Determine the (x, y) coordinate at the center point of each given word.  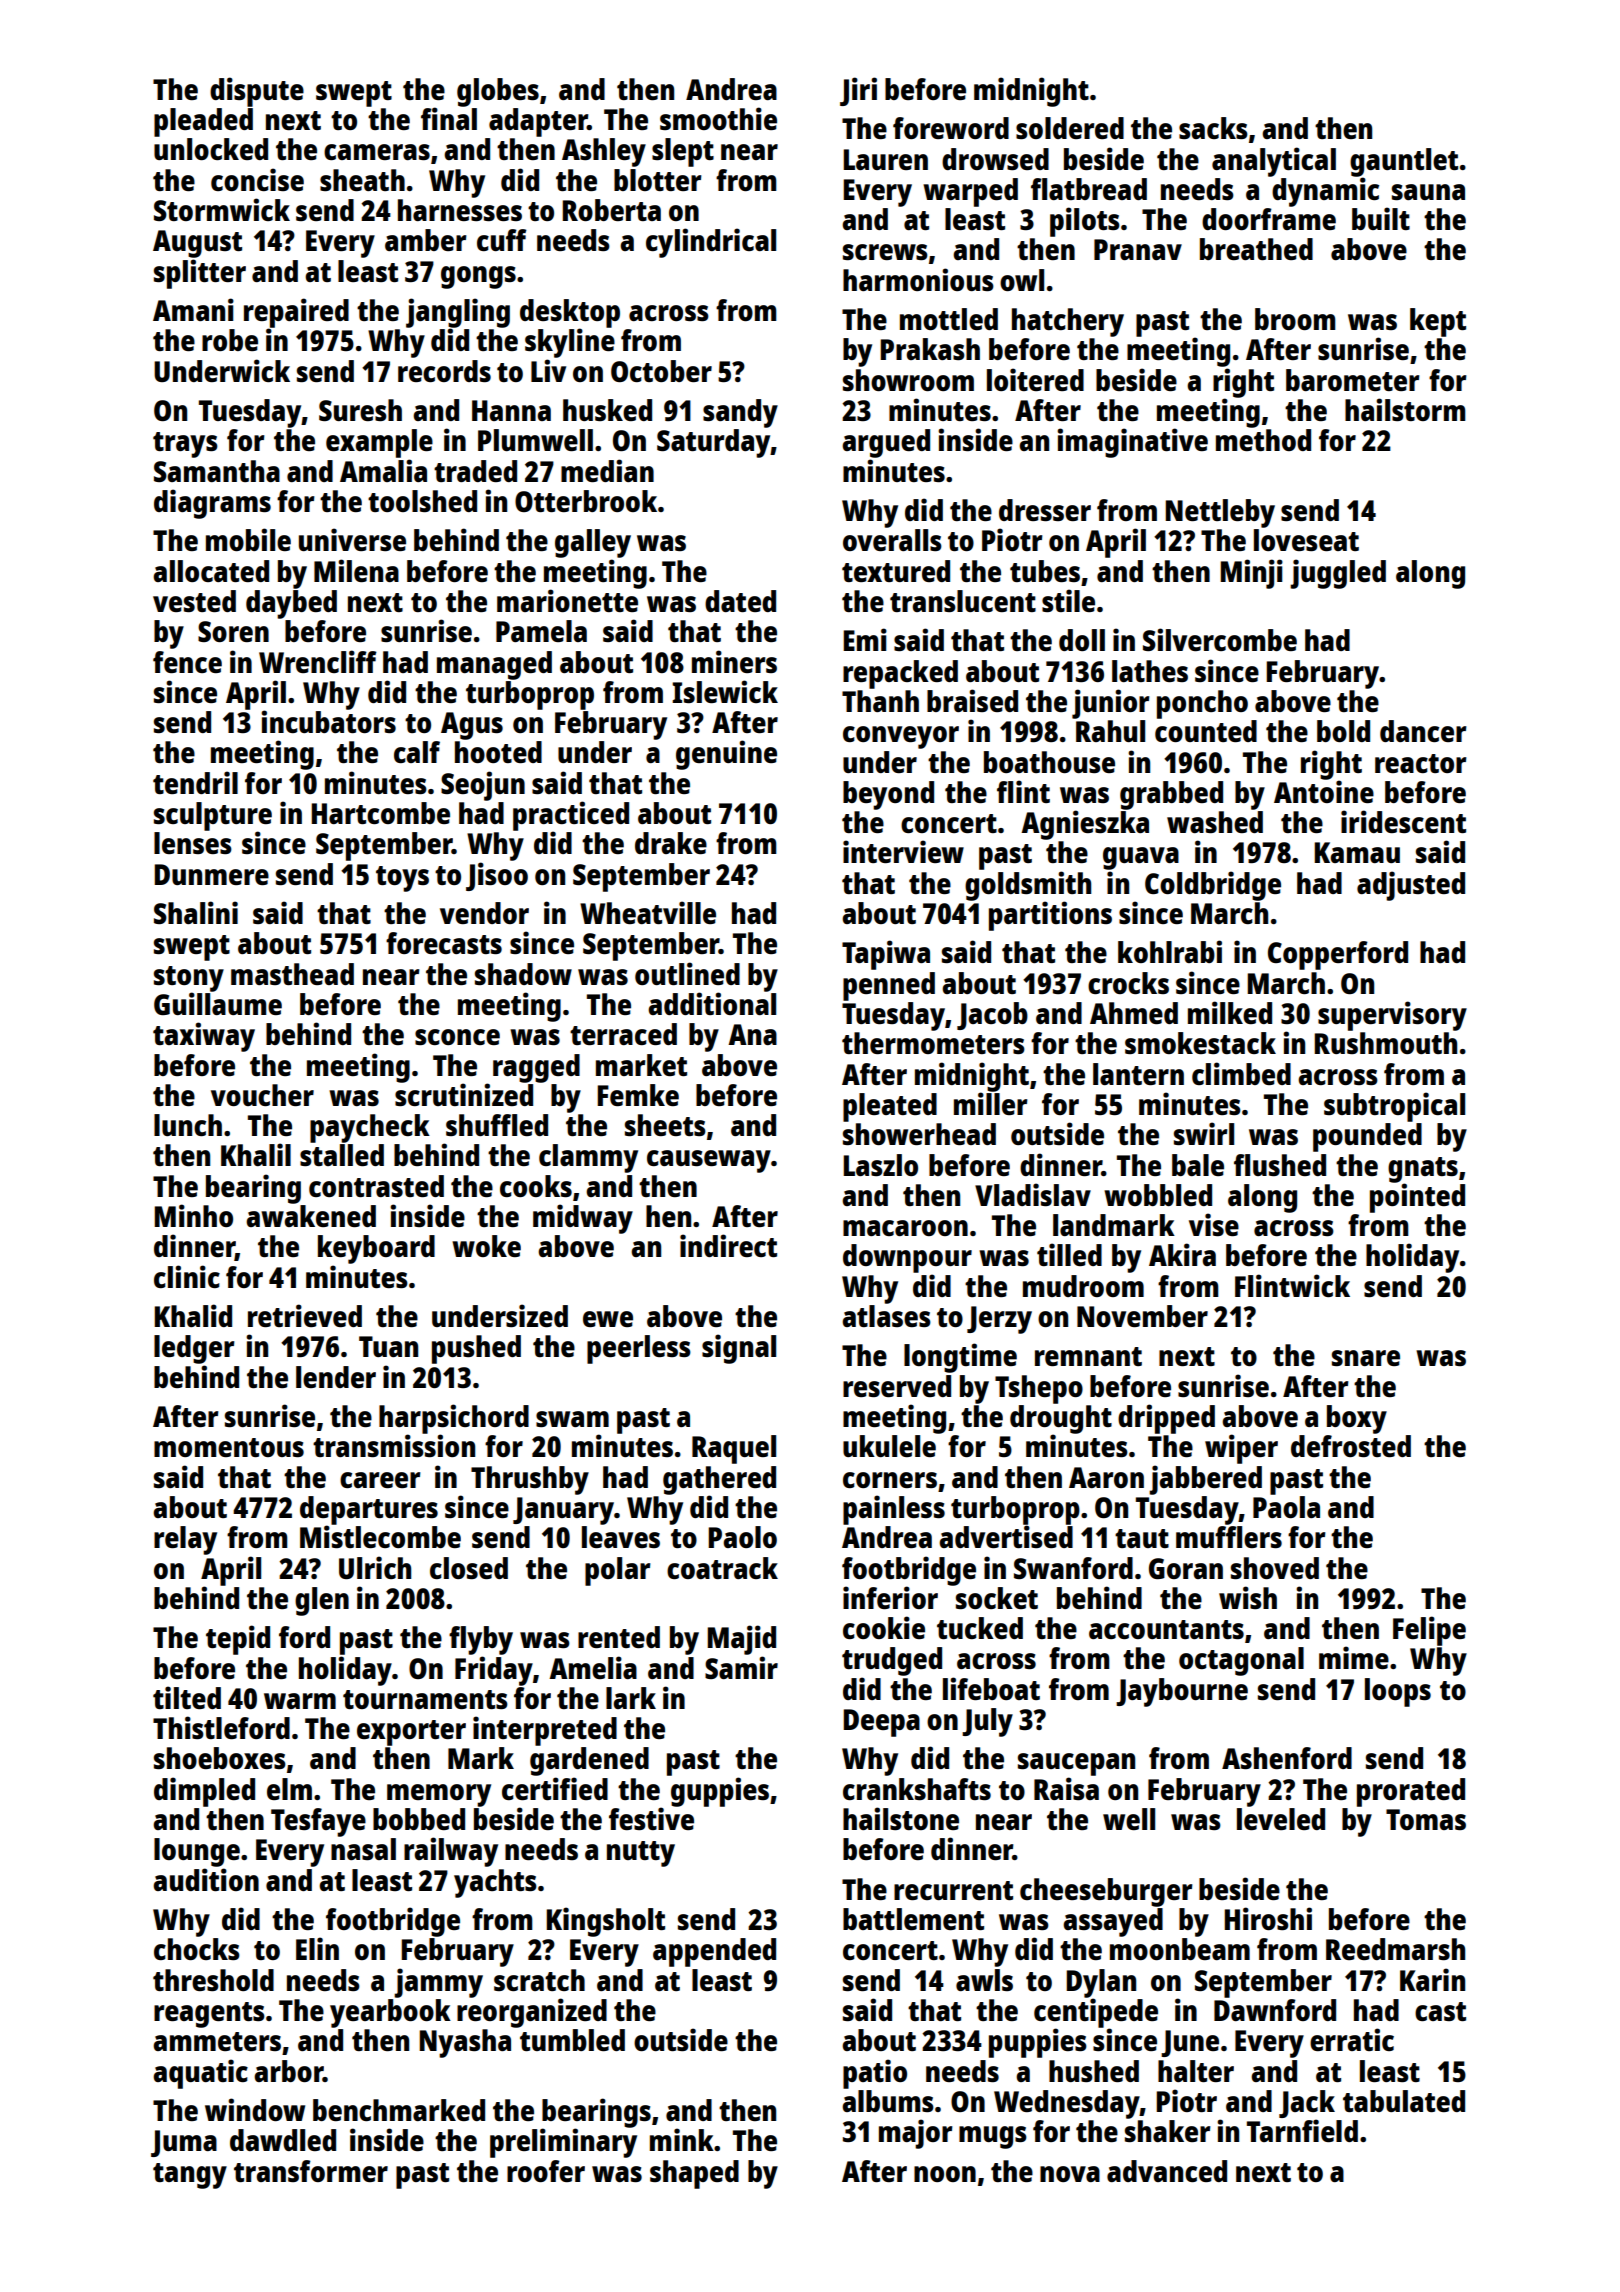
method (1263, 440)
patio (875, 2074)
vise (1214, 1224)
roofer (546, 2171)
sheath (362, 180)
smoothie (718, 118)
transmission (394, 1446)
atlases (886, 1316)
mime (1354, 1657)
